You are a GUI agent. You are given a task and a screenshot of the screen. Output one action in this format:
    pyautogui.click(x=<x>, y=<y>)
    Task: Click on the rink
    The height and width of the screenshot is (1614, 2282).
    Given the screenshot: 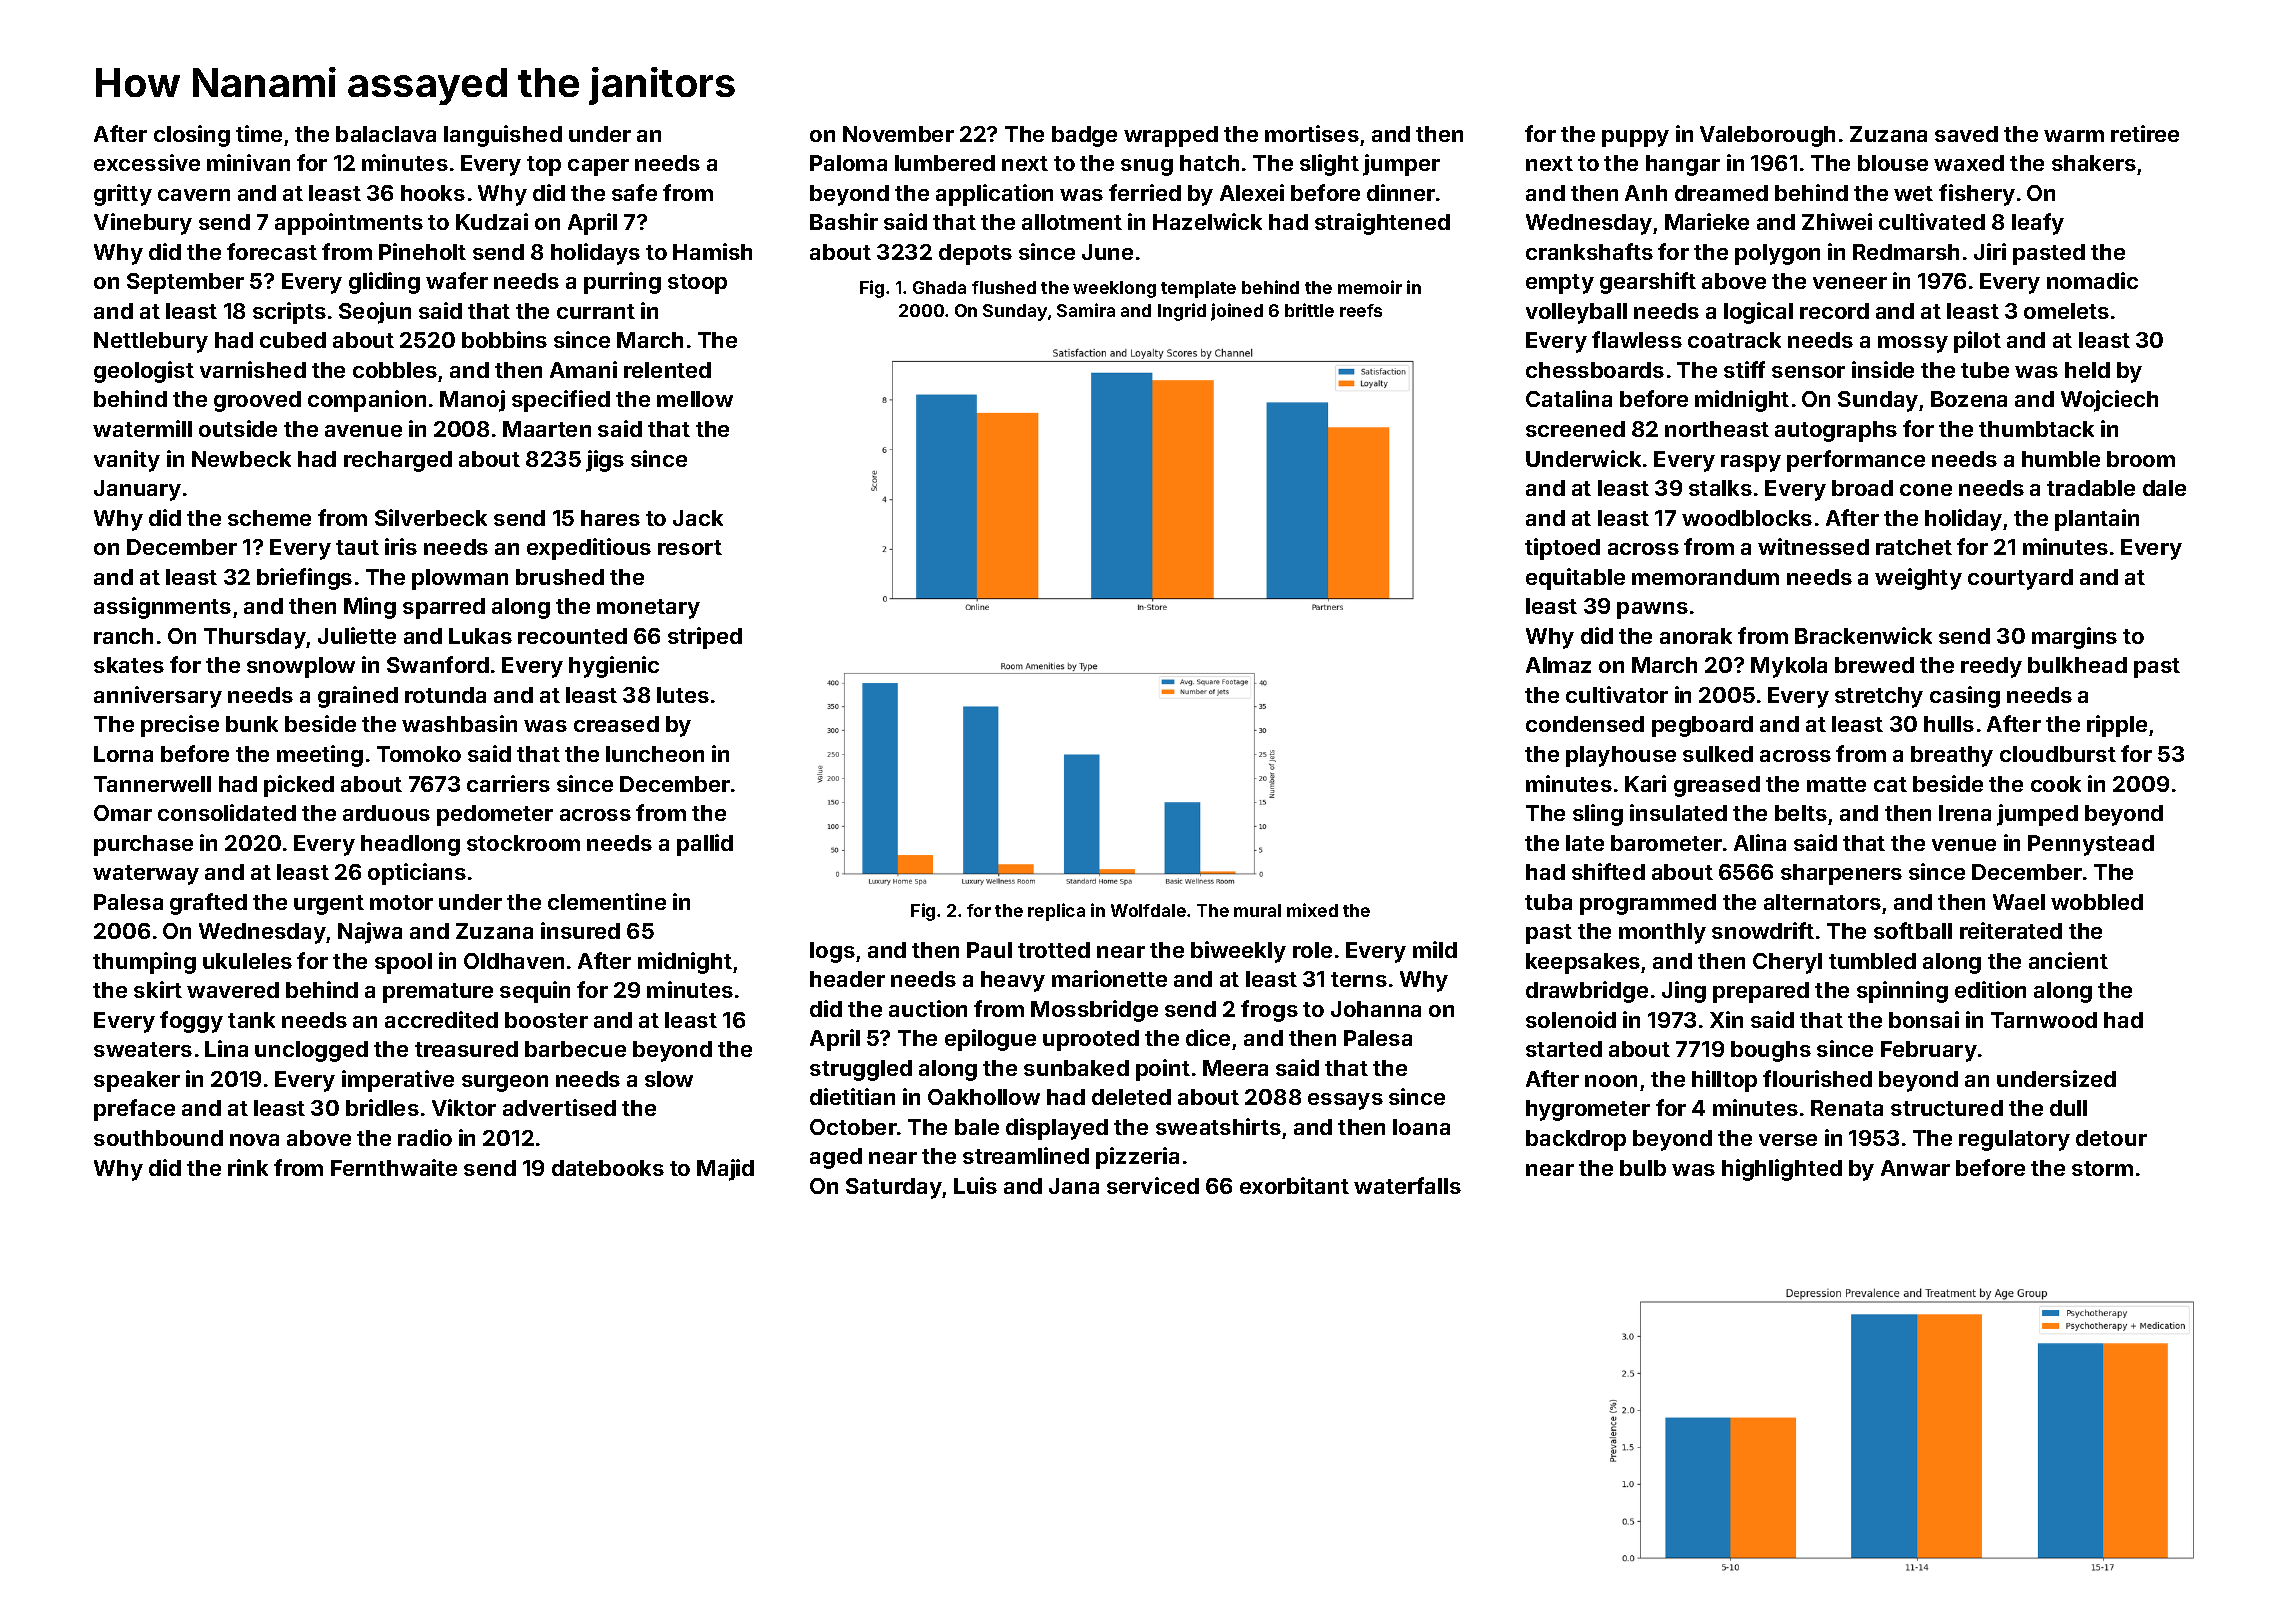 What is the action you would take?
    pyautogui.click(x=248, y=1167)
